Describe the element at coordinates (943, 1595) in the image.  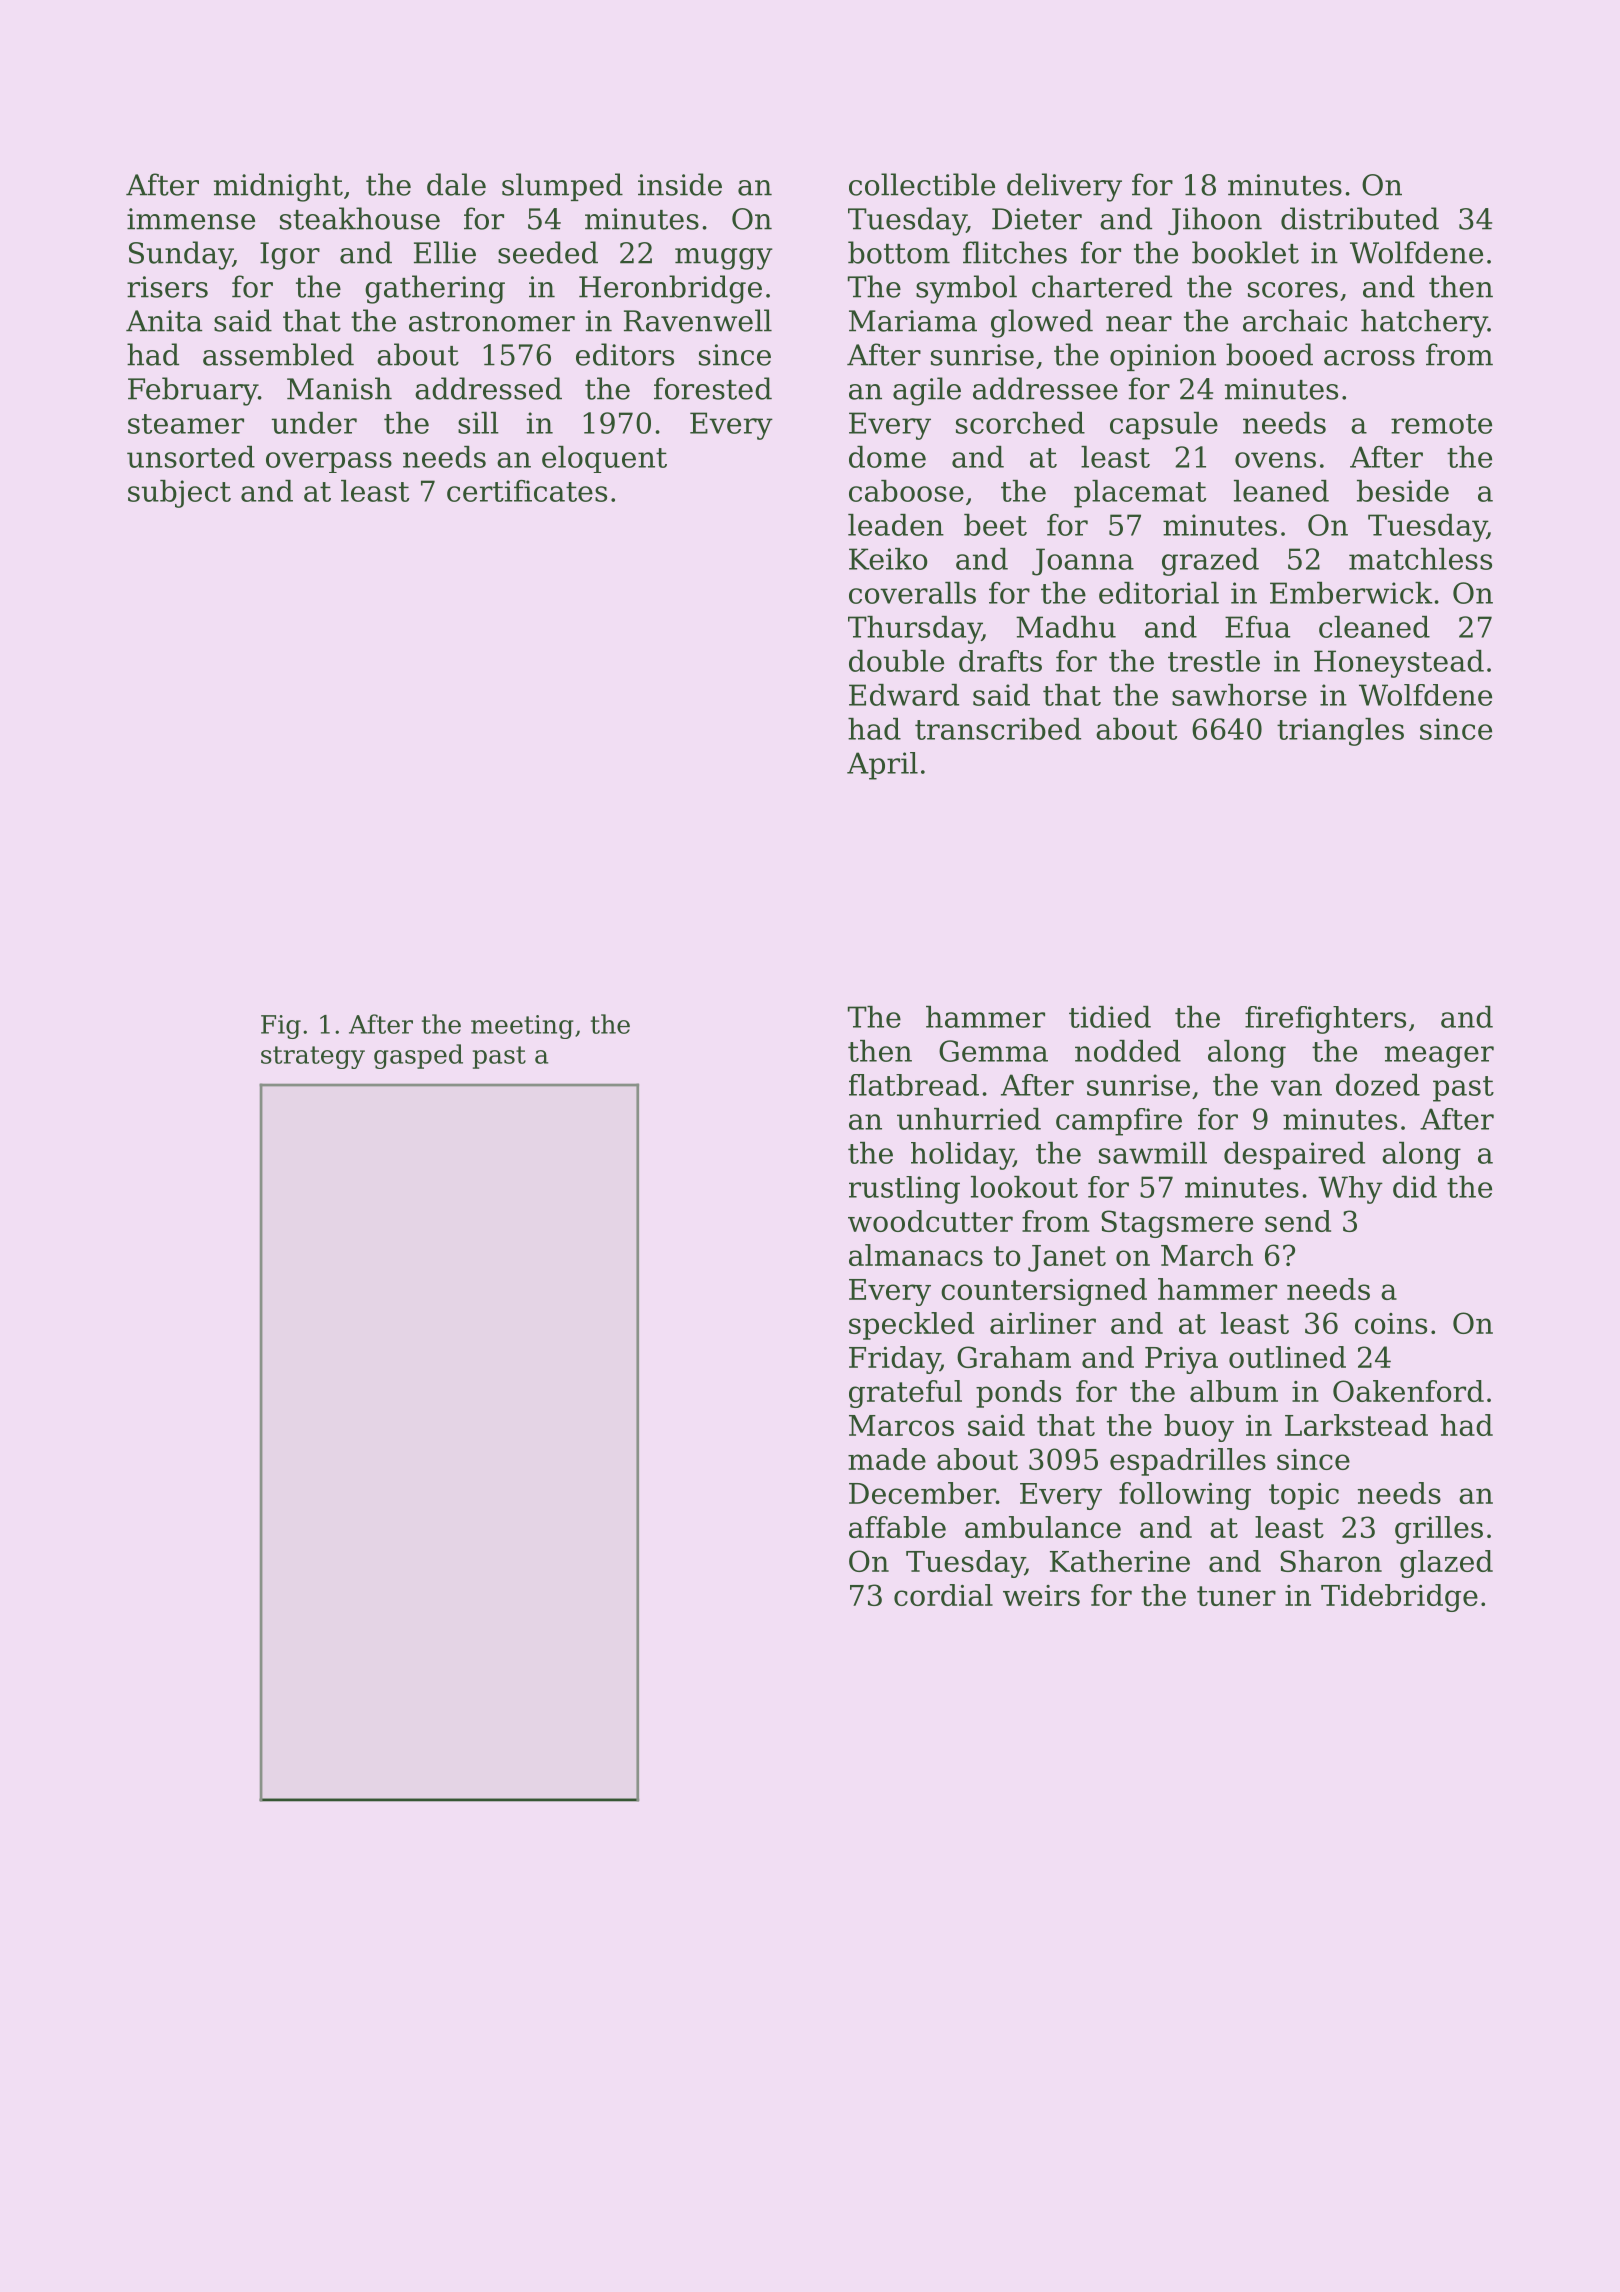
I see `cordial` at that location.
